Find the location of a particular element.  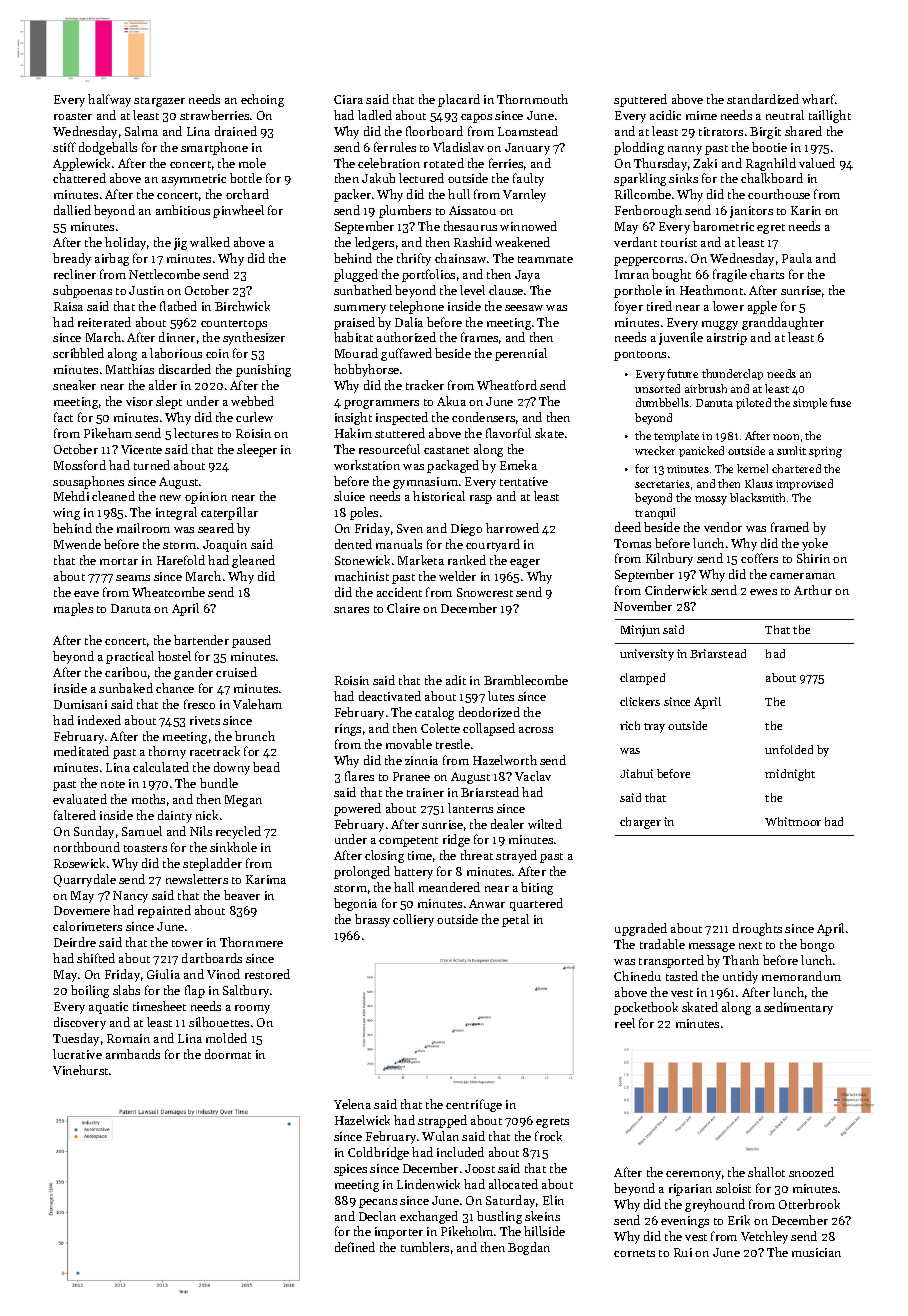

musician is located at coordinates (816, 1252).
